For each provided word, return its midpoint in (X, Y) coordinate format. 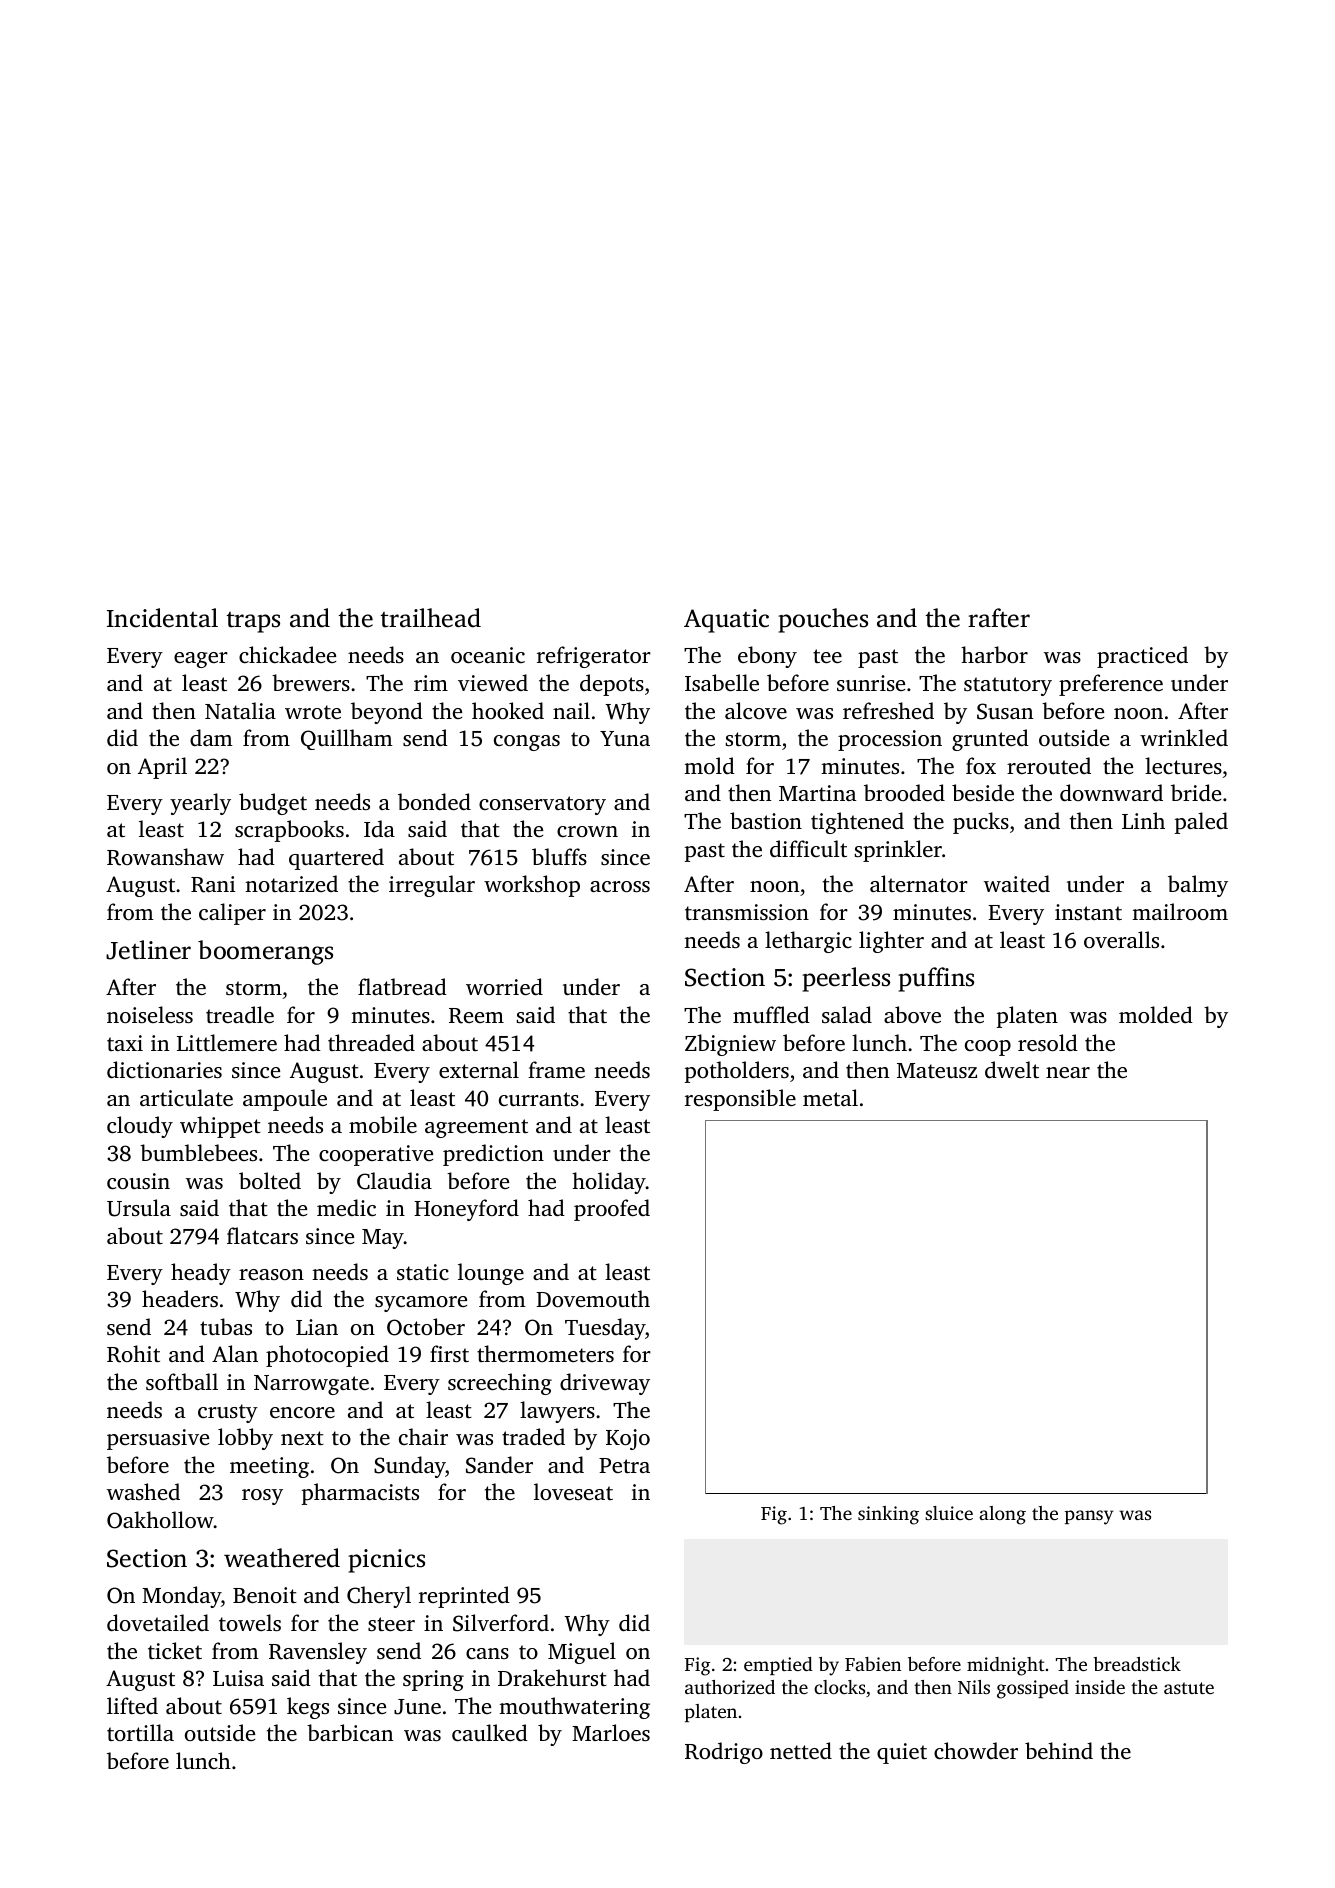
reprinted (464, 1597)
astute (1189, 1688)
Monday (181, 1597)
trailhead (430, 618)
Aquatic (726, 621)
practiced (1142, 657)
